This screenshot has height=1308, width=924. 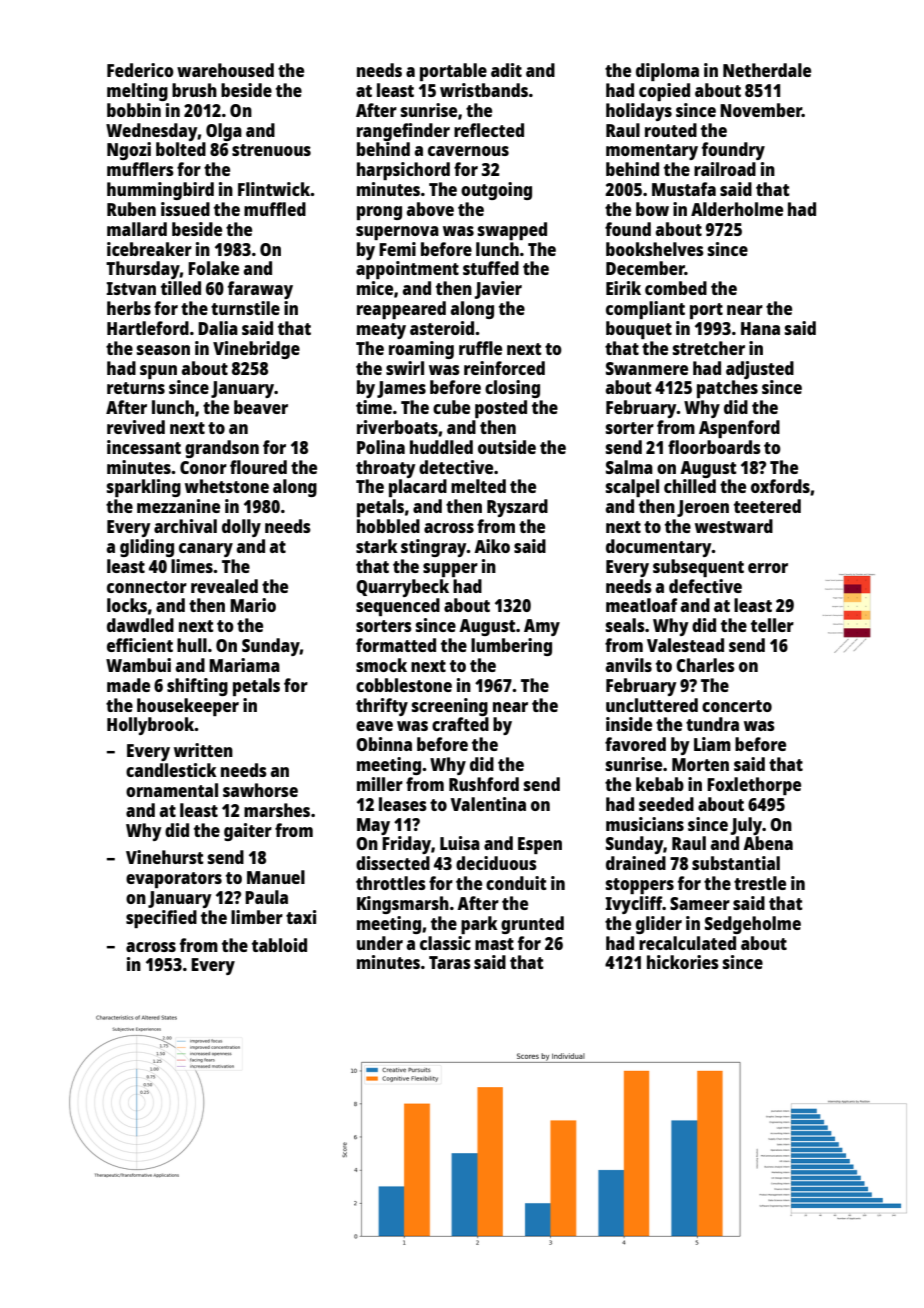 I want to click on subsequent, so click(x=698, y=568).
